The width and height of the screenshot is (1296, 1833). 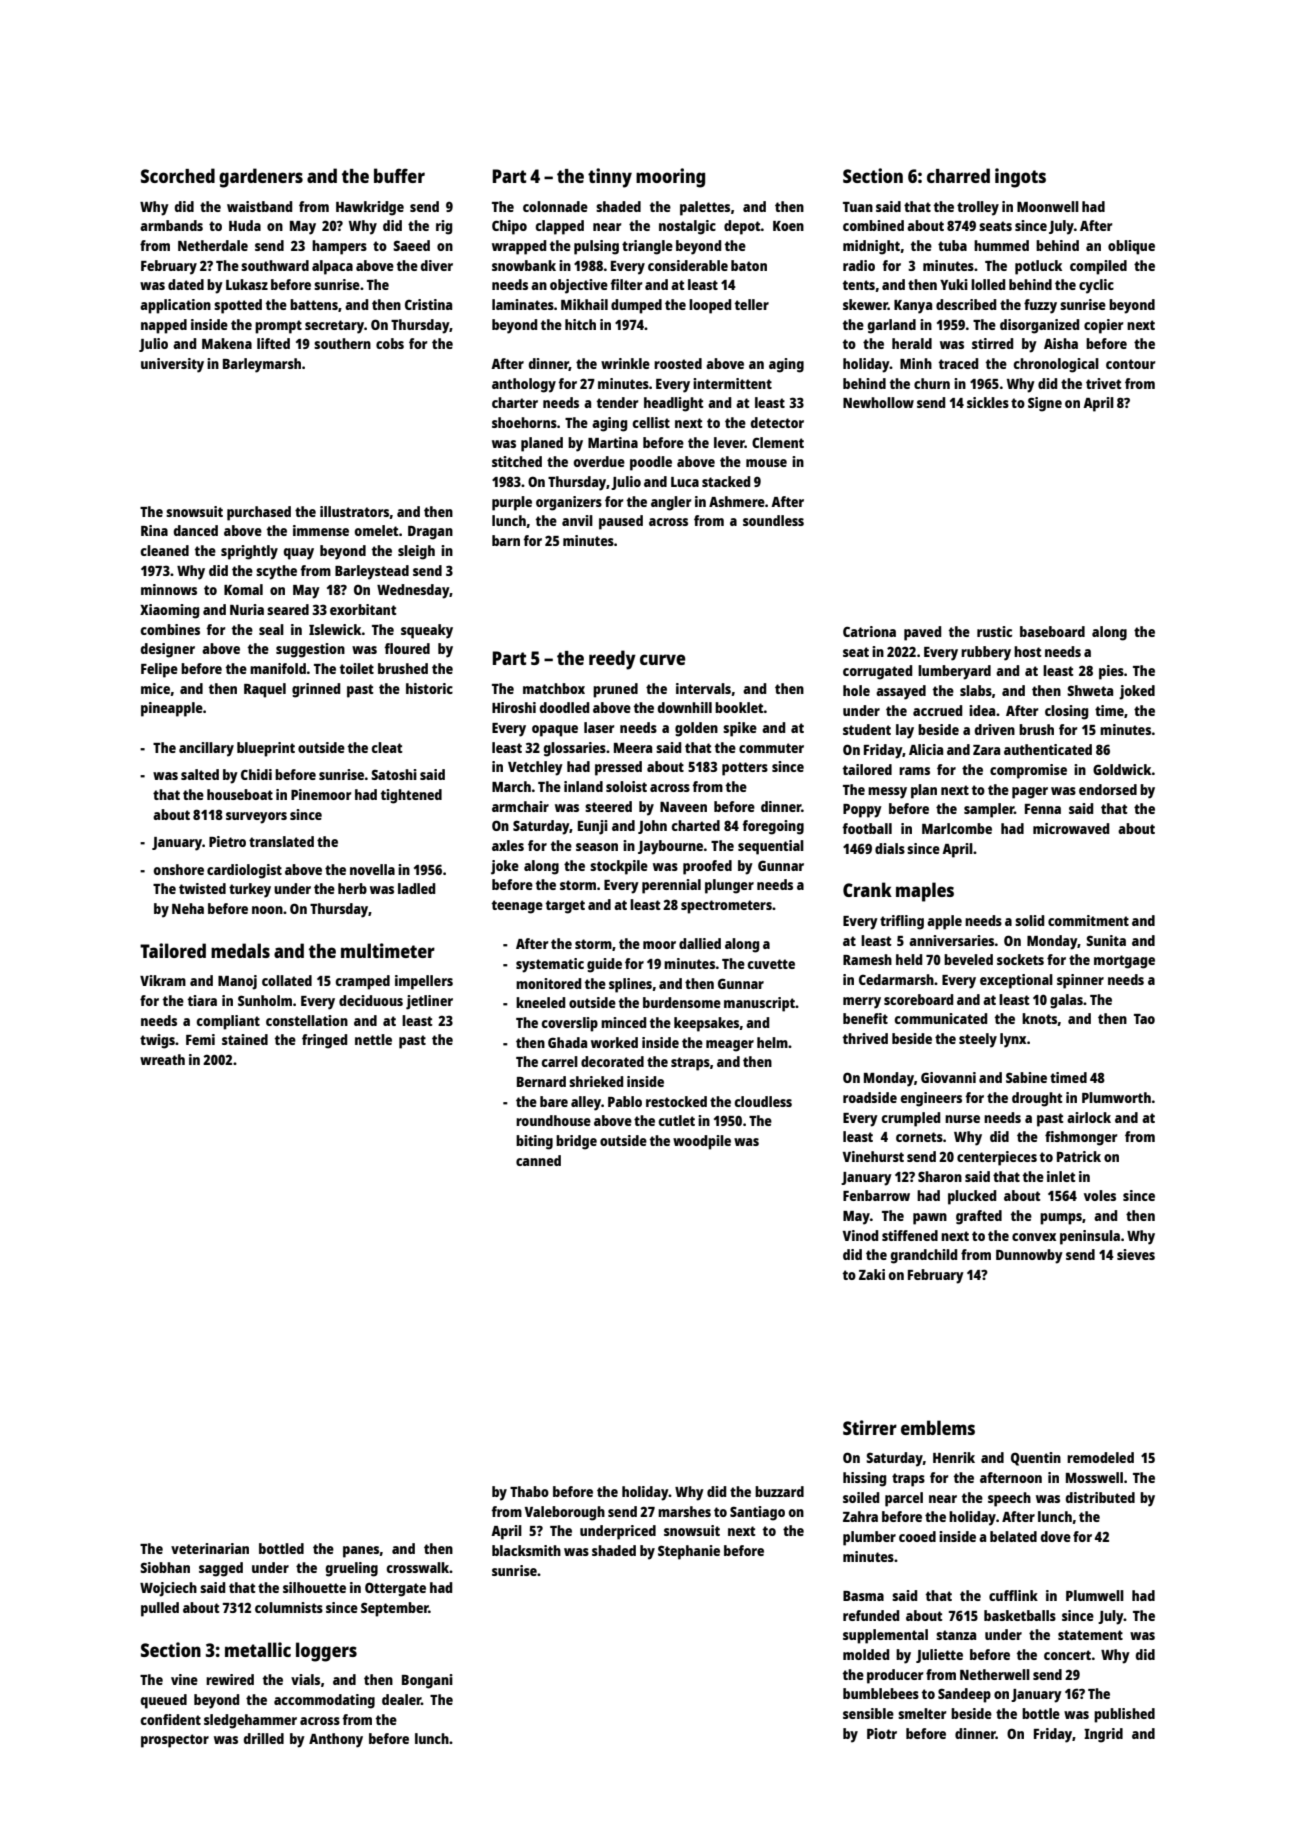 What do you see at coordinates (529, 1491) in the screenshot?
I see `Thabo` at bounding box center [529, 1491].
